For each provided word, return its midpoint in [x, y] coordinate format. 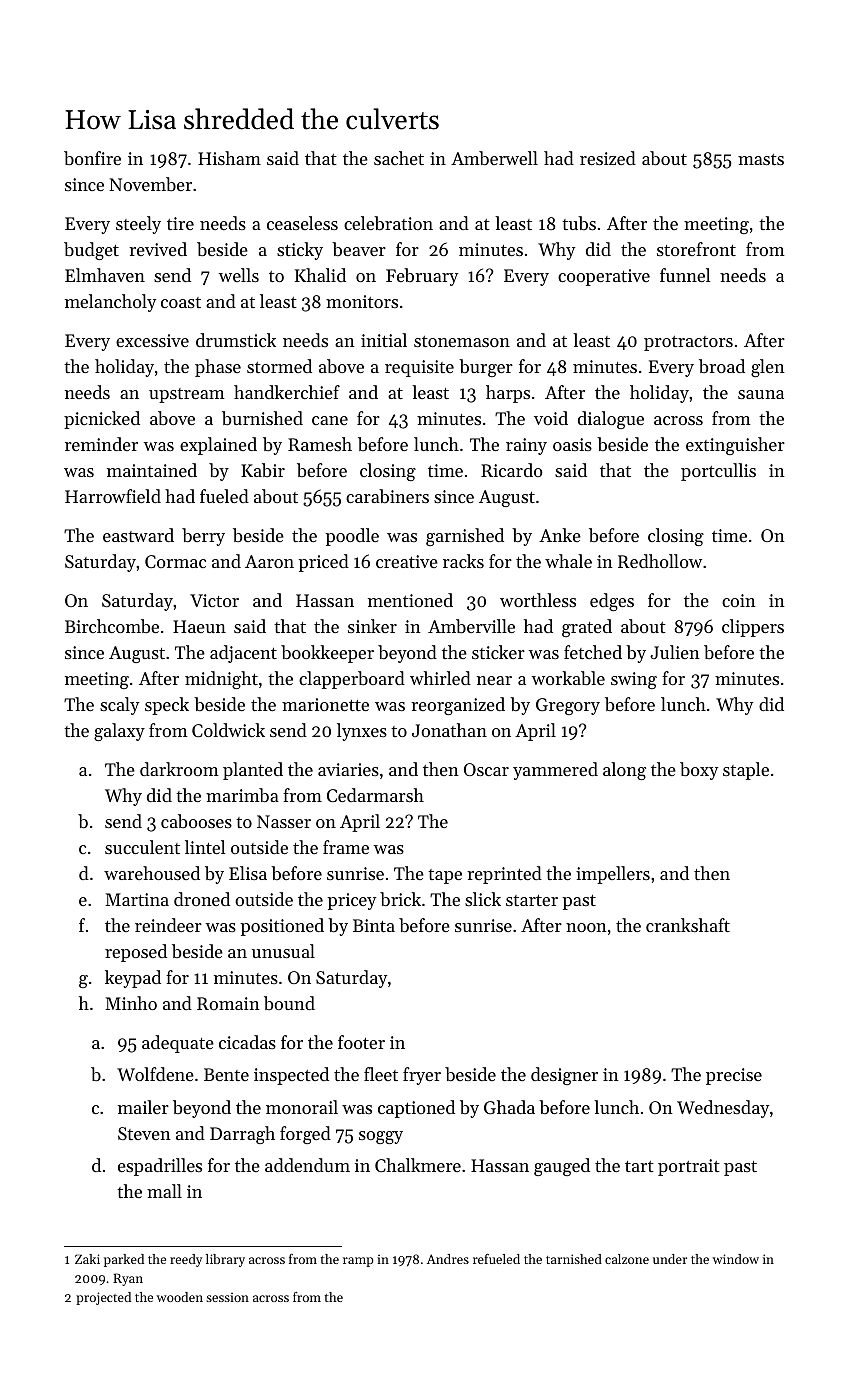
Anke [560, 535]
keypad [133, 979]
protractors [688, 343]
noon [586, 927]
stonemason [462, 341]
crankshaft [688, 925]
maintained [152, 470]
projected [103, 1298]
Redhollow [660, 561]
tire [180, 223]
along [624, 771]
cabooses [196, 821]
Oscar [486, 769]
